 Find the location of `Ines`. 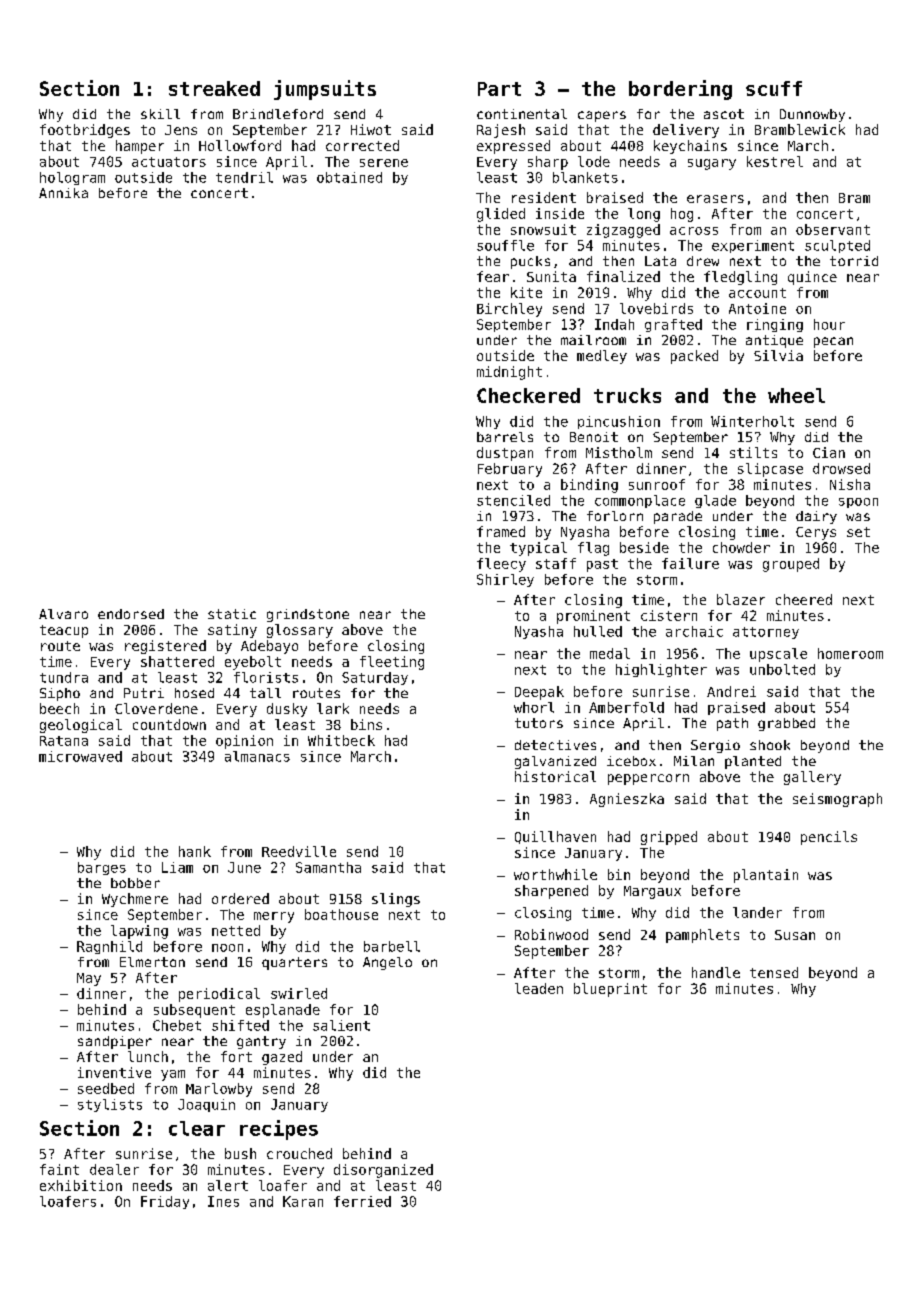

Ines is located at coordinates (223, 1201).
